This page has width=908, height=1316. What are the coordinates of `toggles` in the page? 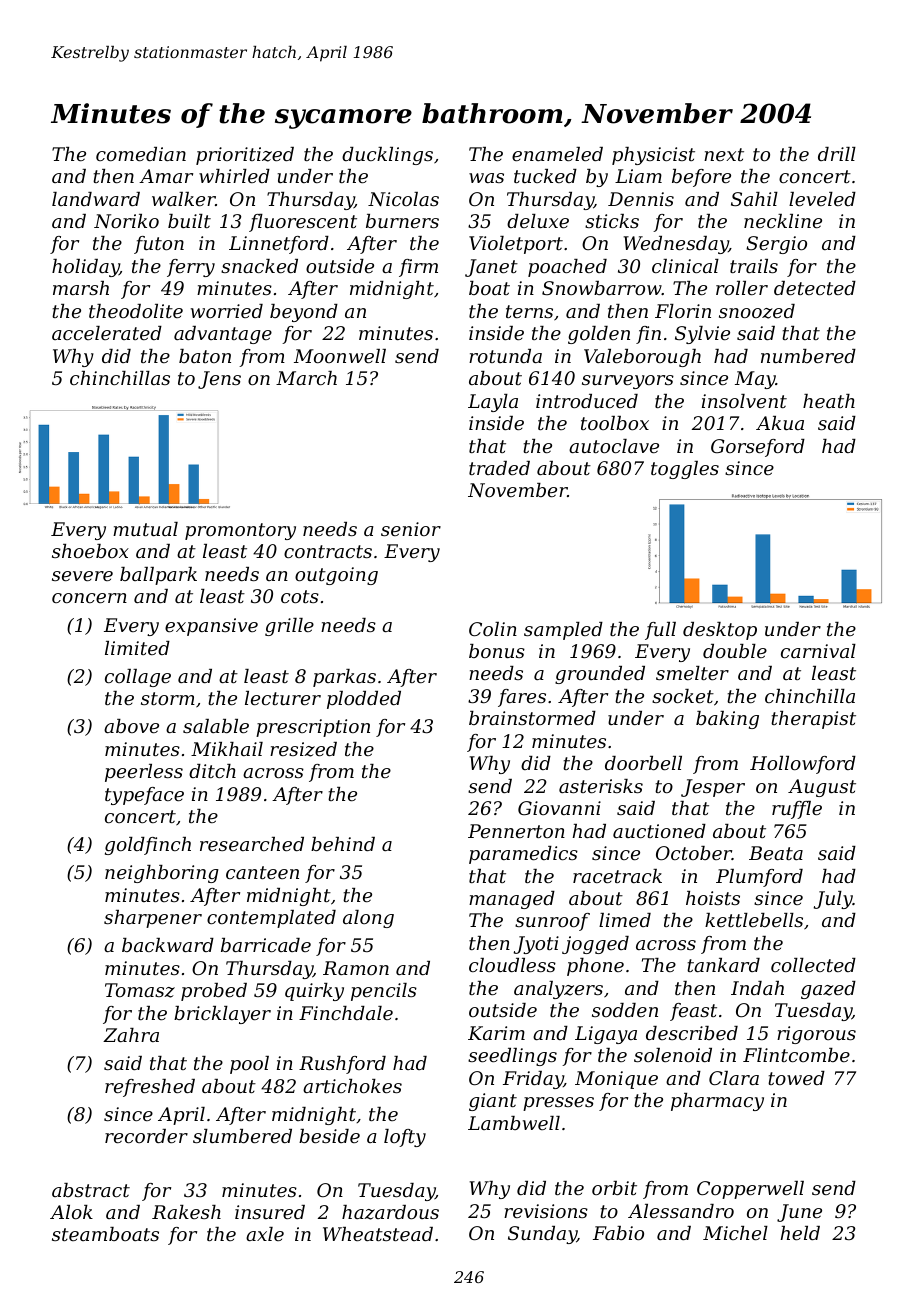 It's located at (685, 470).
